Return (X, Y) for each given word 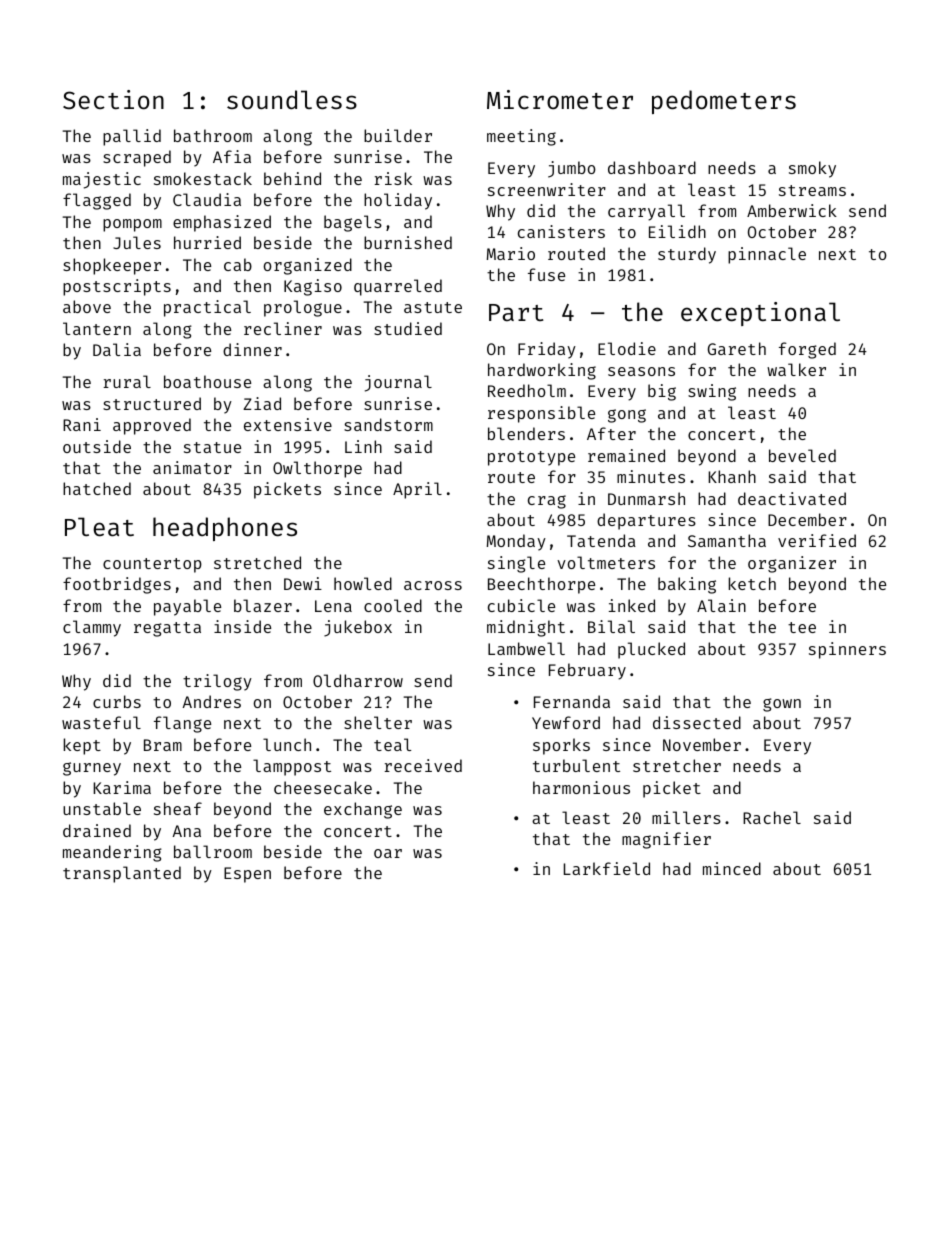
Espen (247, 875)
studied (408, 328)
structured (152, 403)
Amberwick (792, 210)
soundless (292, 100)
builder (398, 135)
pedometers (724, 102)
